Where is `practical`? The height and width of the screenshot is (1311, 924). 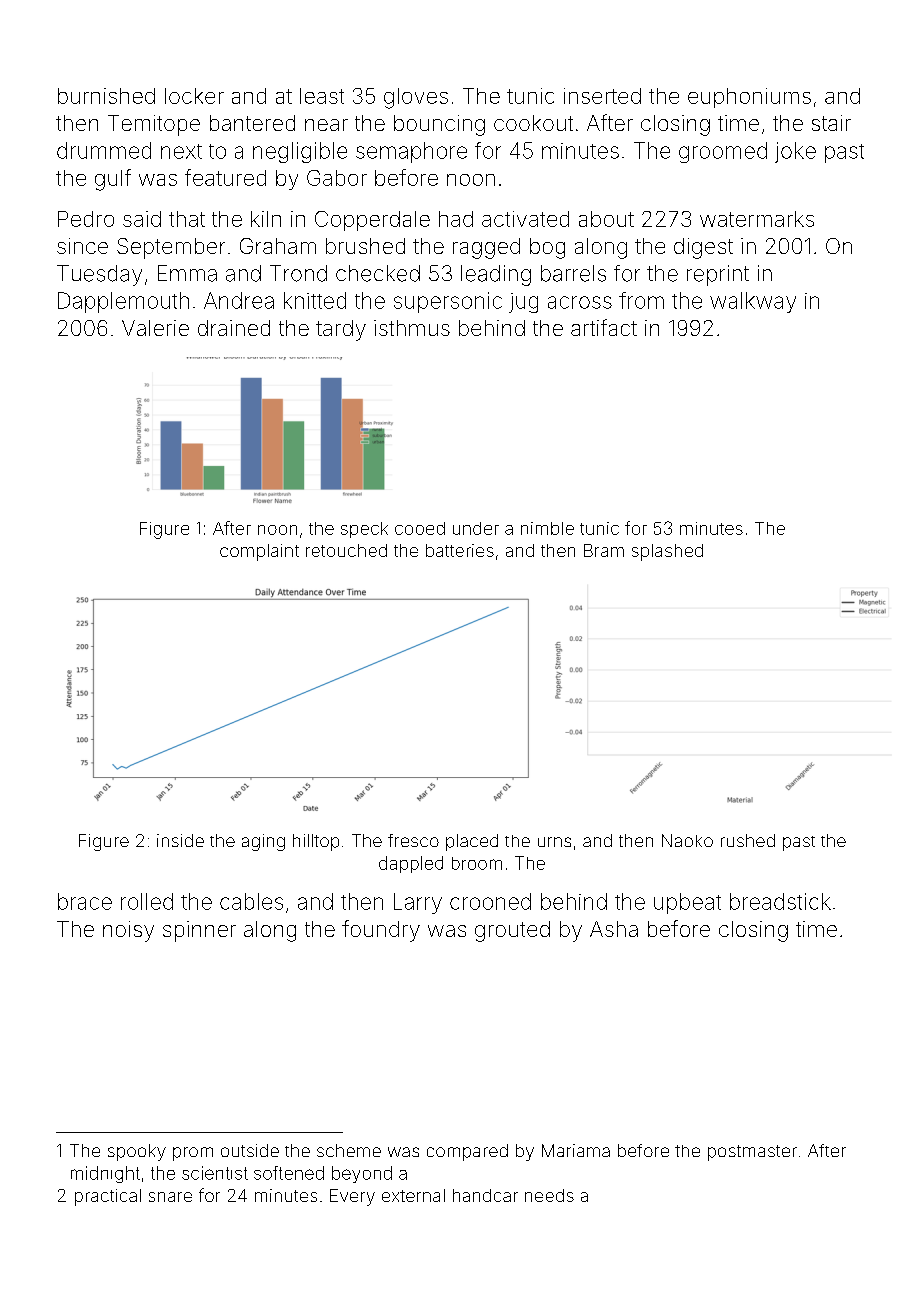
practical is located at coordinates (108, 1197).
